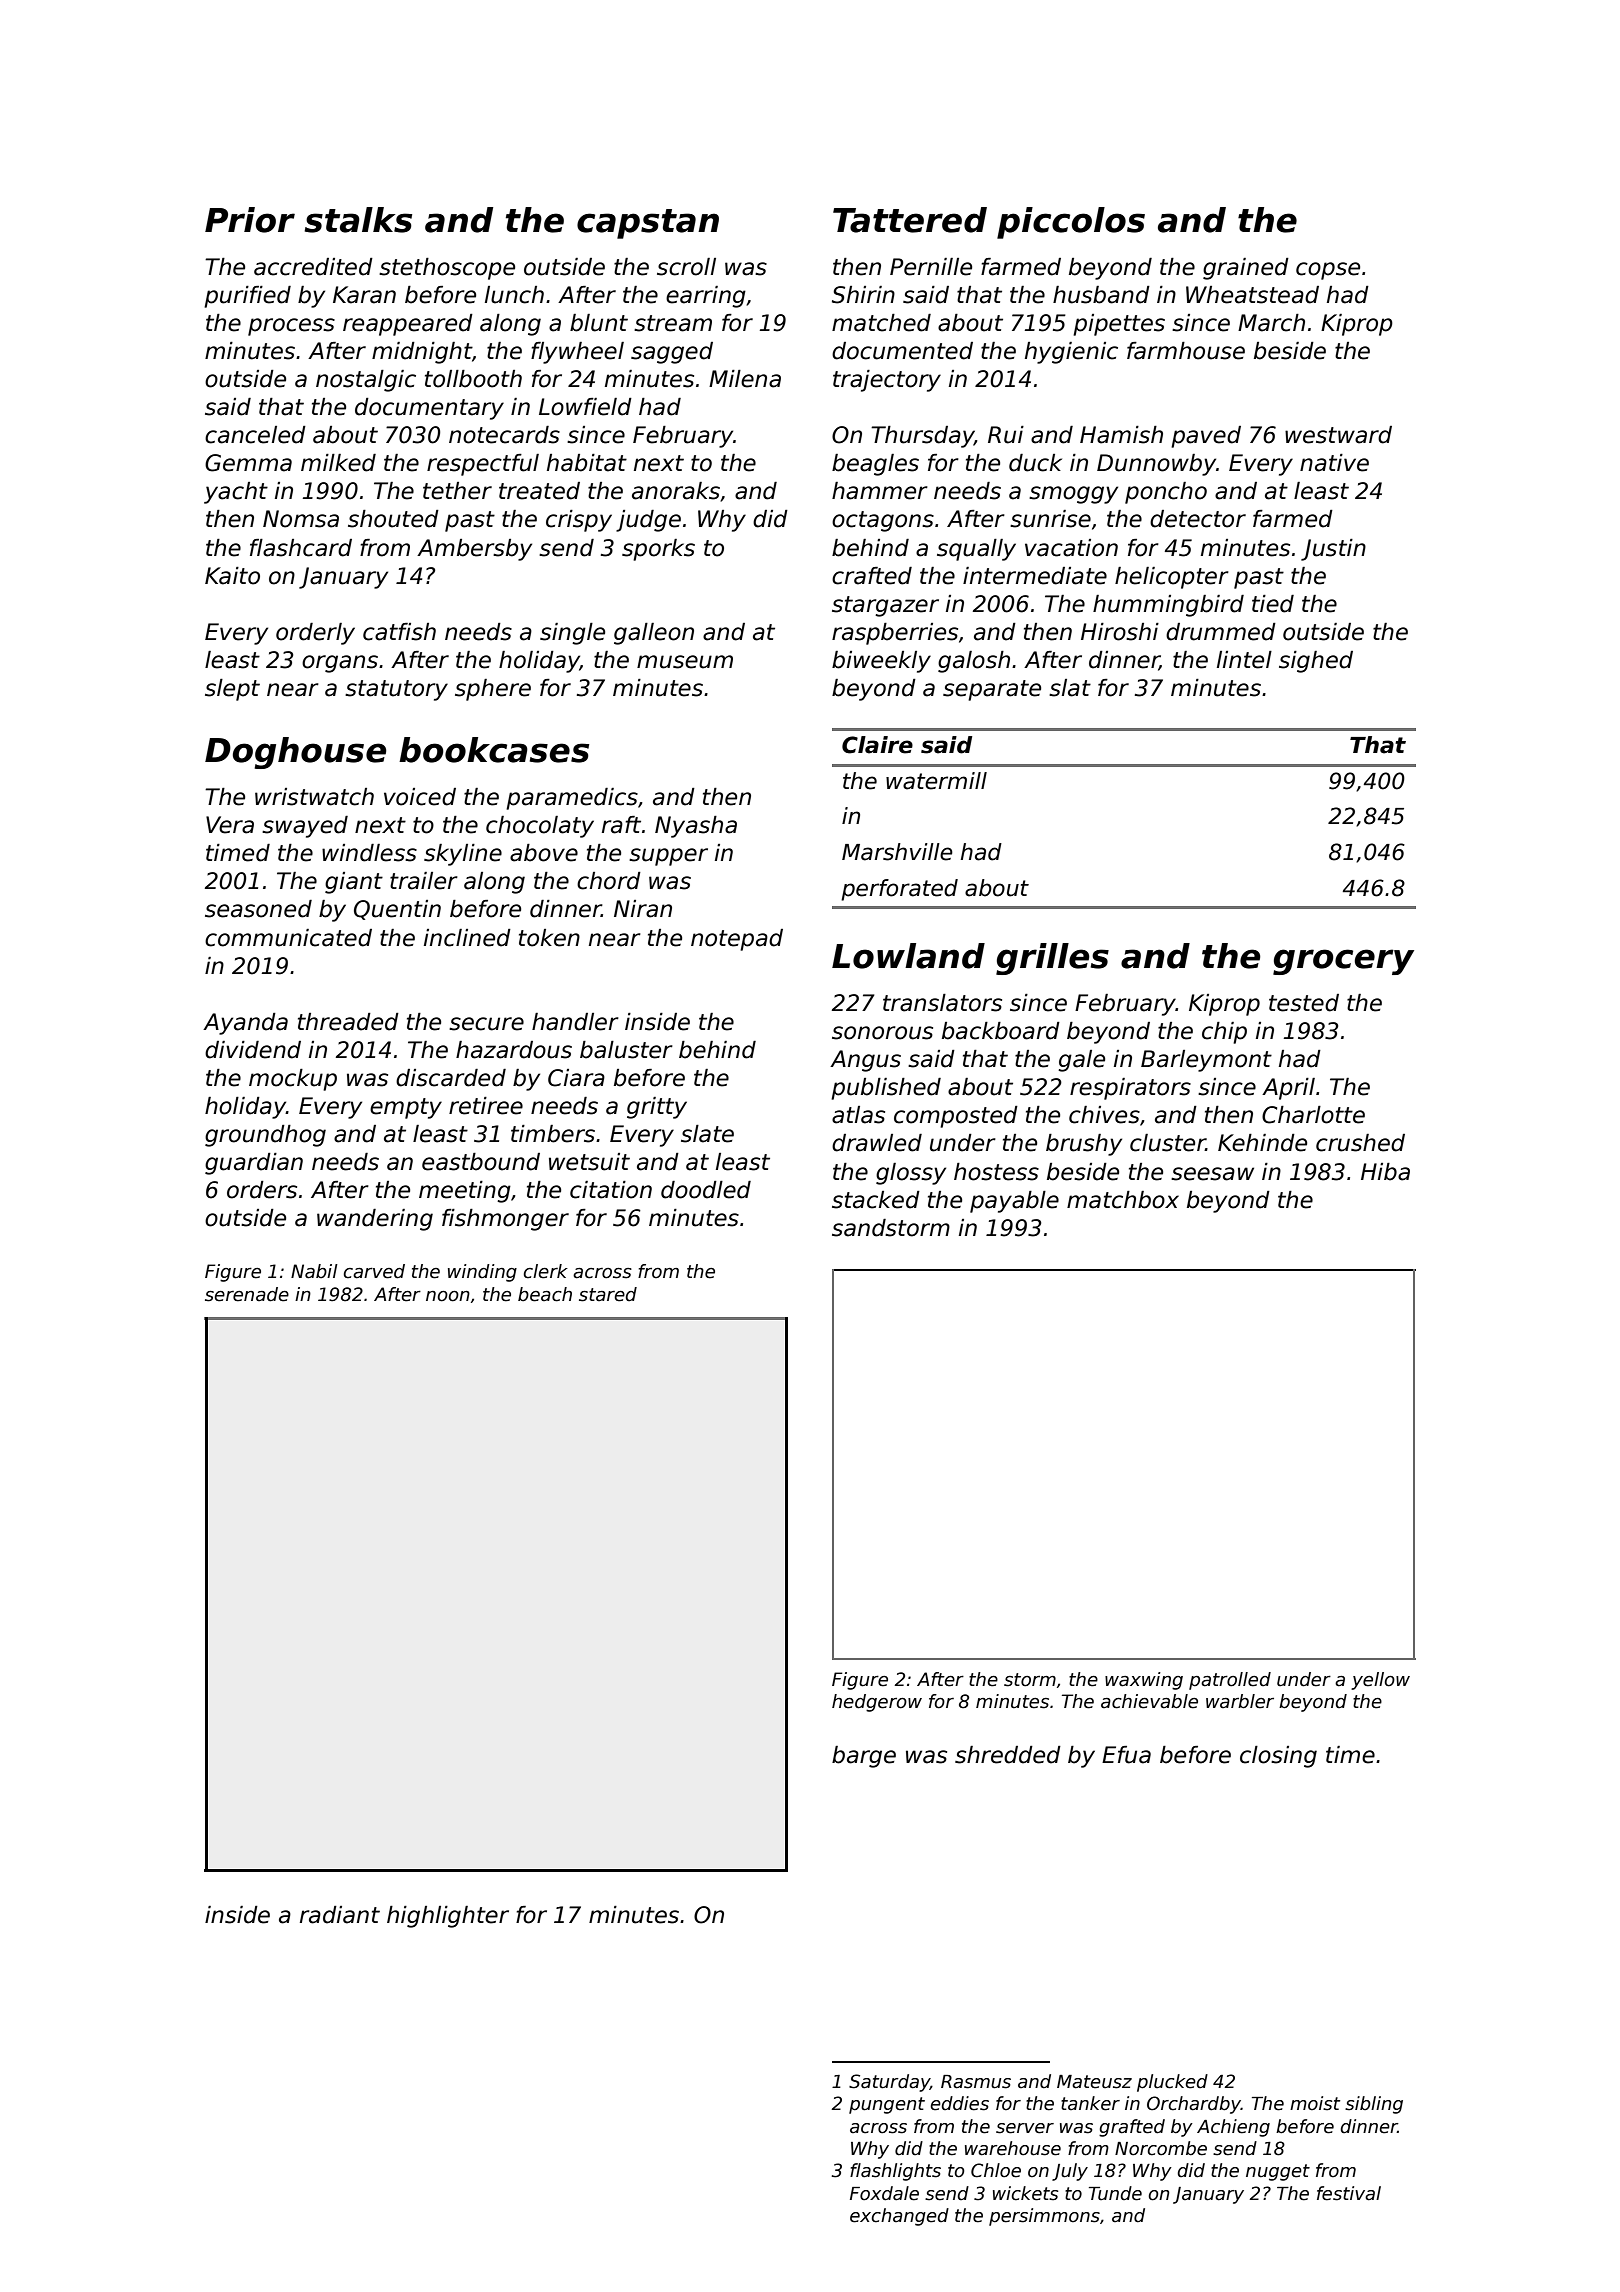 The height and width of the screenshot is (2292, 1620). I want to click on radiant, so click(340, 1915).
